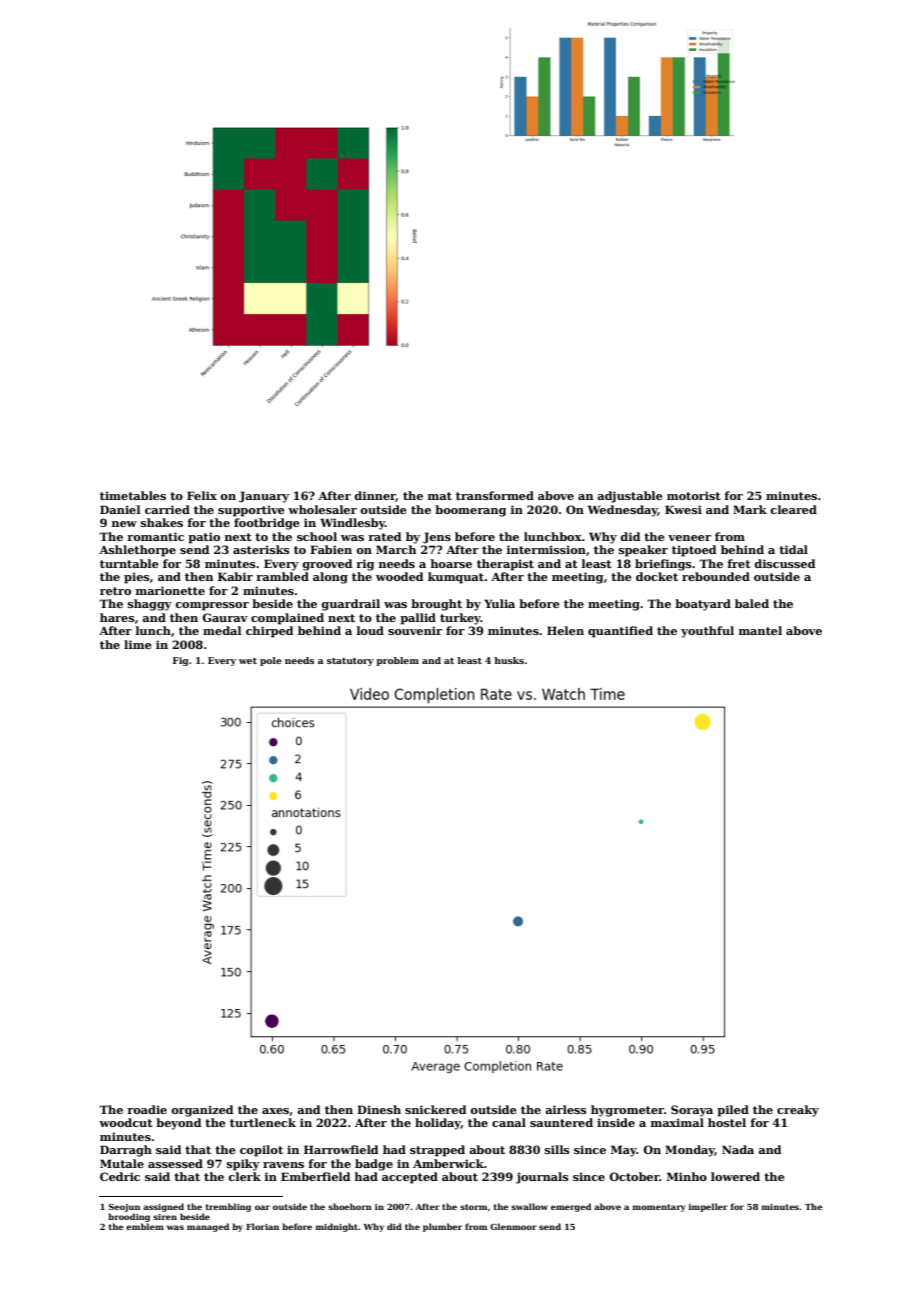  What do you see at coordinates (509, 660) in the page?
I see `husks` at bounding box center [509, 660].
